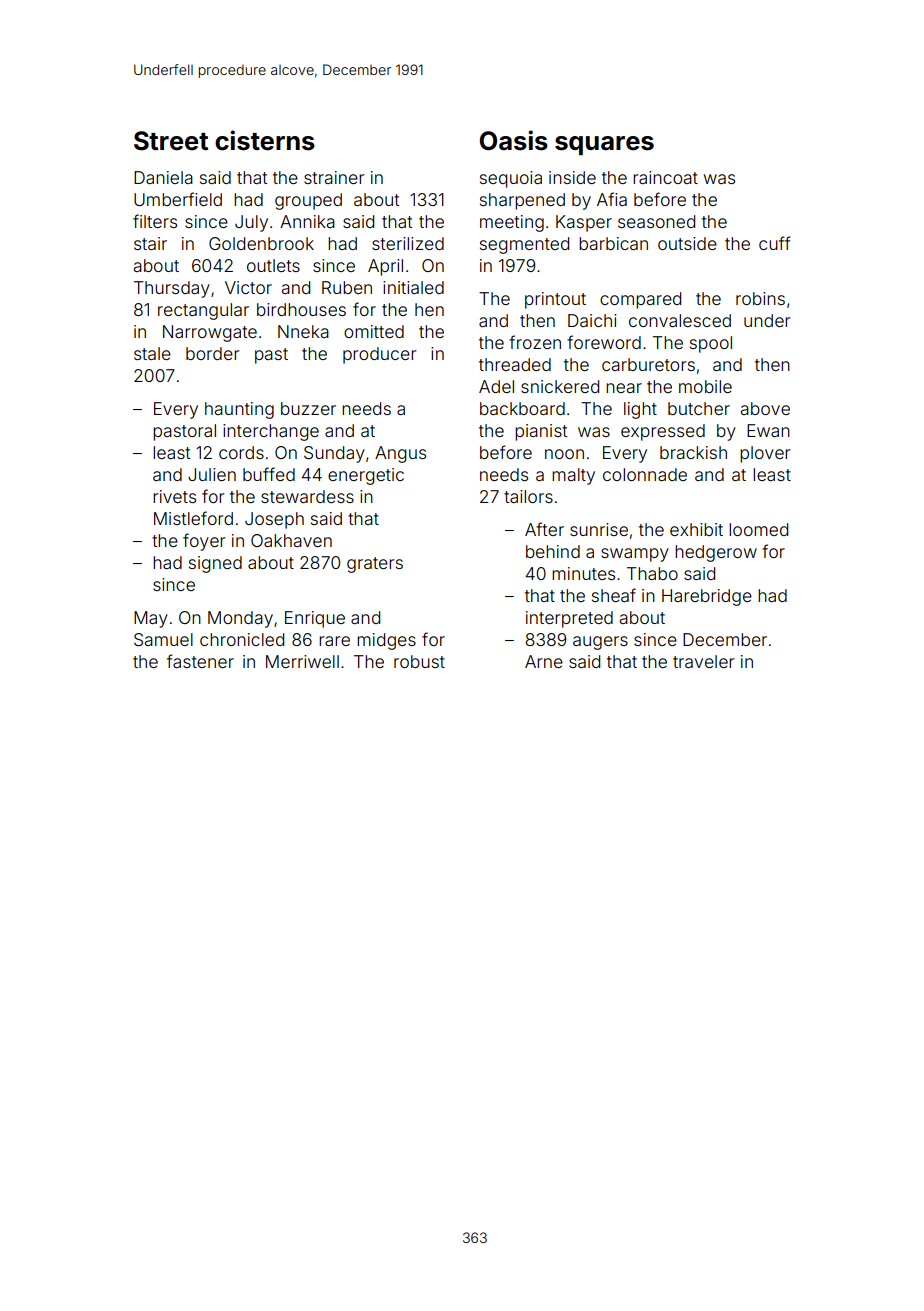 The image size is (924, 1311). What do you see at coordinates (600, 643) in the page?
I see `augers` at bounding box center [600, 643].
